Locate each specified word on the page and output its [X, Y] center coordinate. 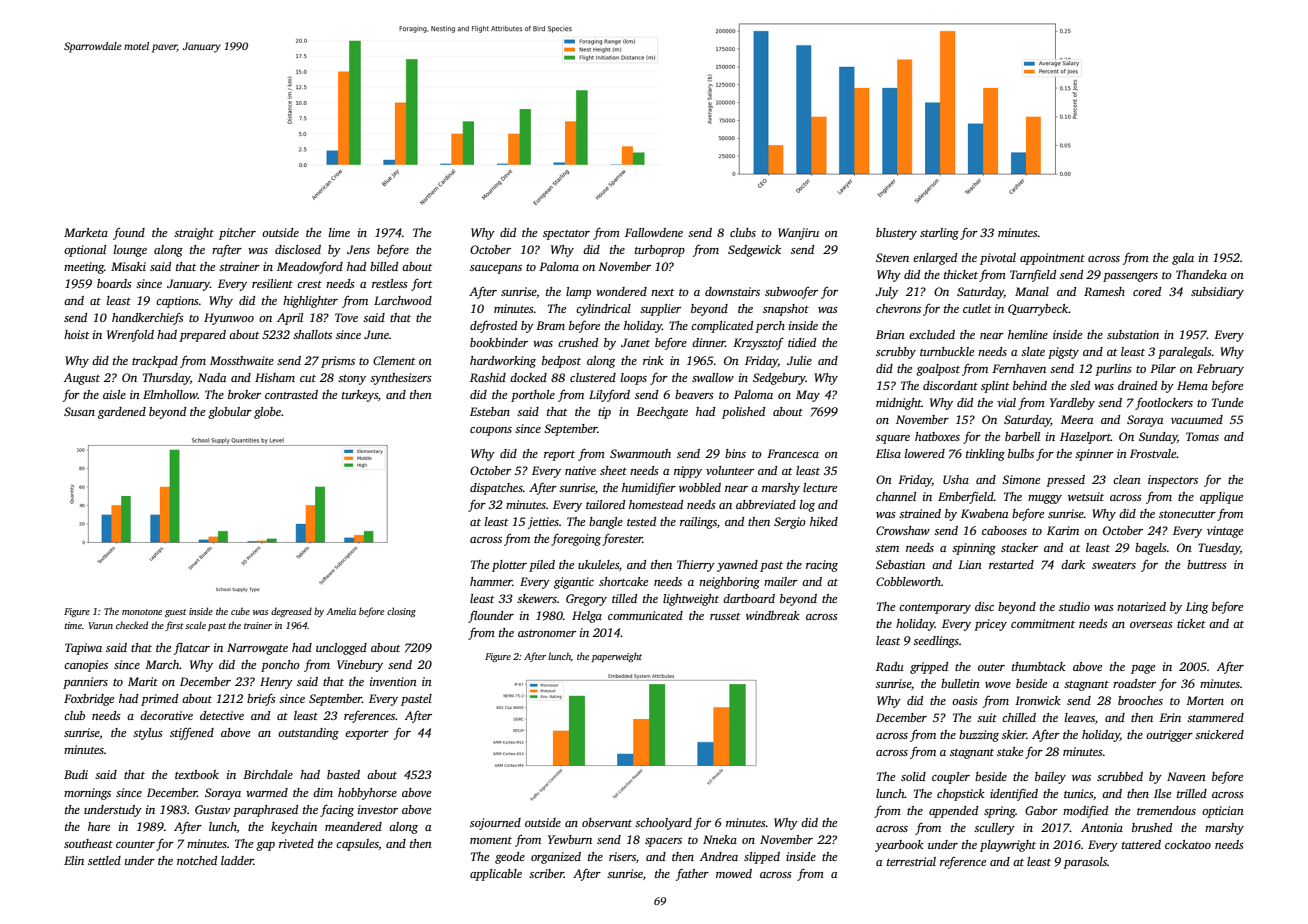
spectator [566, 235]
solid [913, 776]
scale [195, 625]
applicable [496, 875]
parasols [1085, 863]
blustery [896, 234]
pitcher [237, 234]
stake [1010, 751]
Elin [74, 860]
